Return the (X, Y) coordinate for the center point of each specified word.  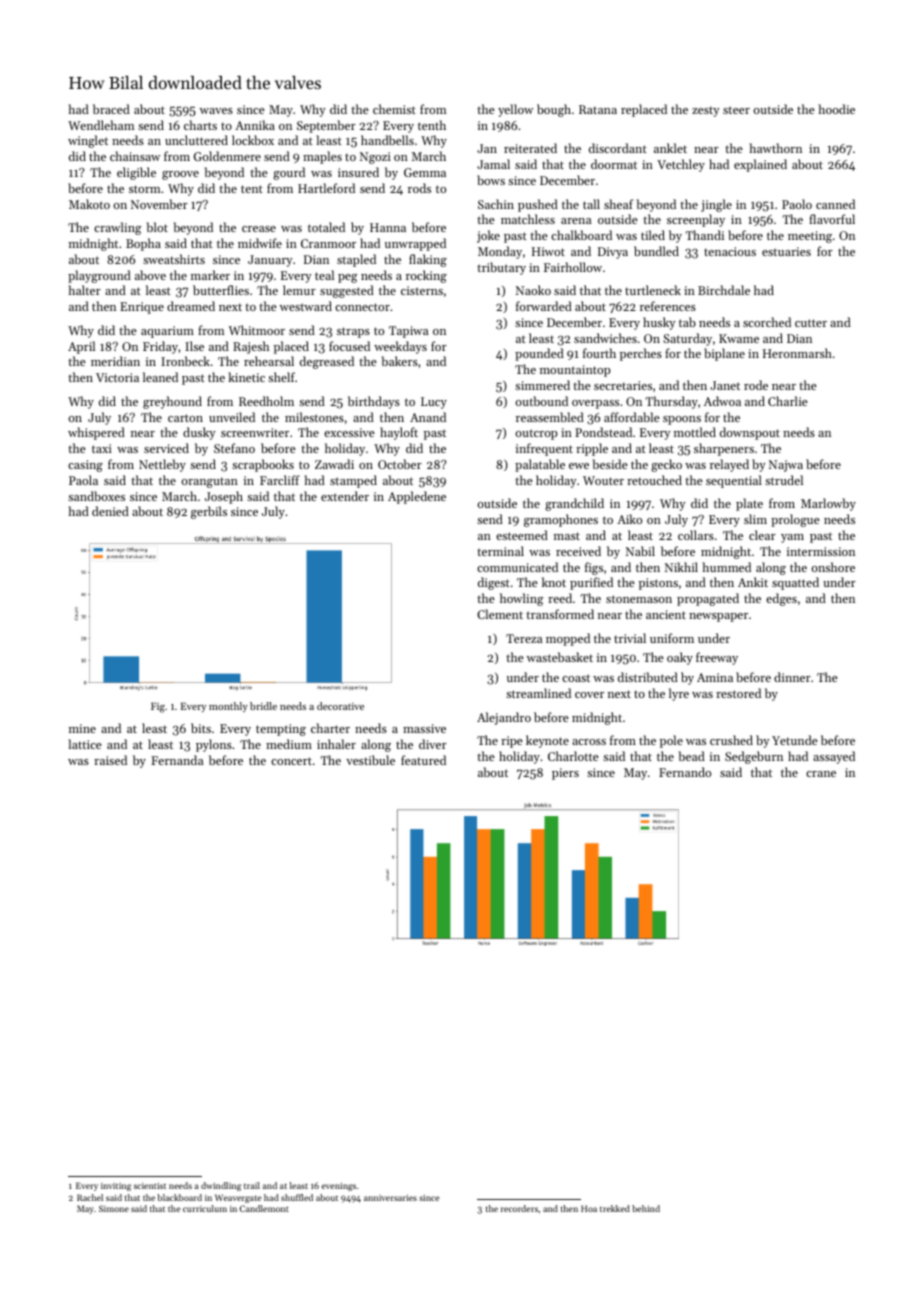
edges (781, 599)
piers (565, 774)
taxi (102, 448)
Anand (428, 417)
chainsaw (135, 156)
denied (110, 511)
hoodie (836, 109)
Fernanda (177, 760)
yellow (515, 110)
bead (691, 756)
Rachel (90, 1197)
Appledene (417, 497)
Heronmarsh (797, 353)
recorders (519, 1208)
